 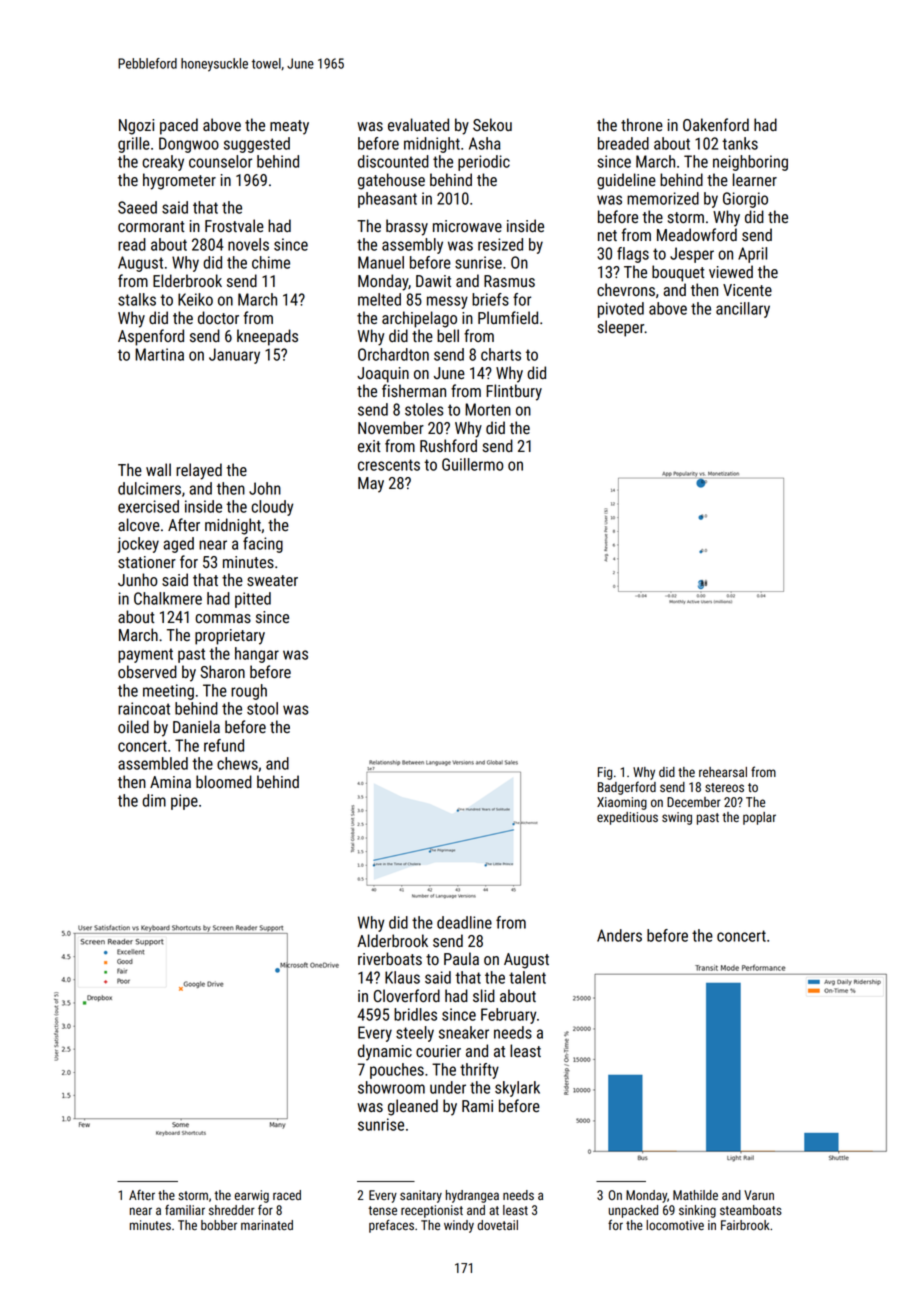 I want to click on sleeper, so click(x=621, y=328).
